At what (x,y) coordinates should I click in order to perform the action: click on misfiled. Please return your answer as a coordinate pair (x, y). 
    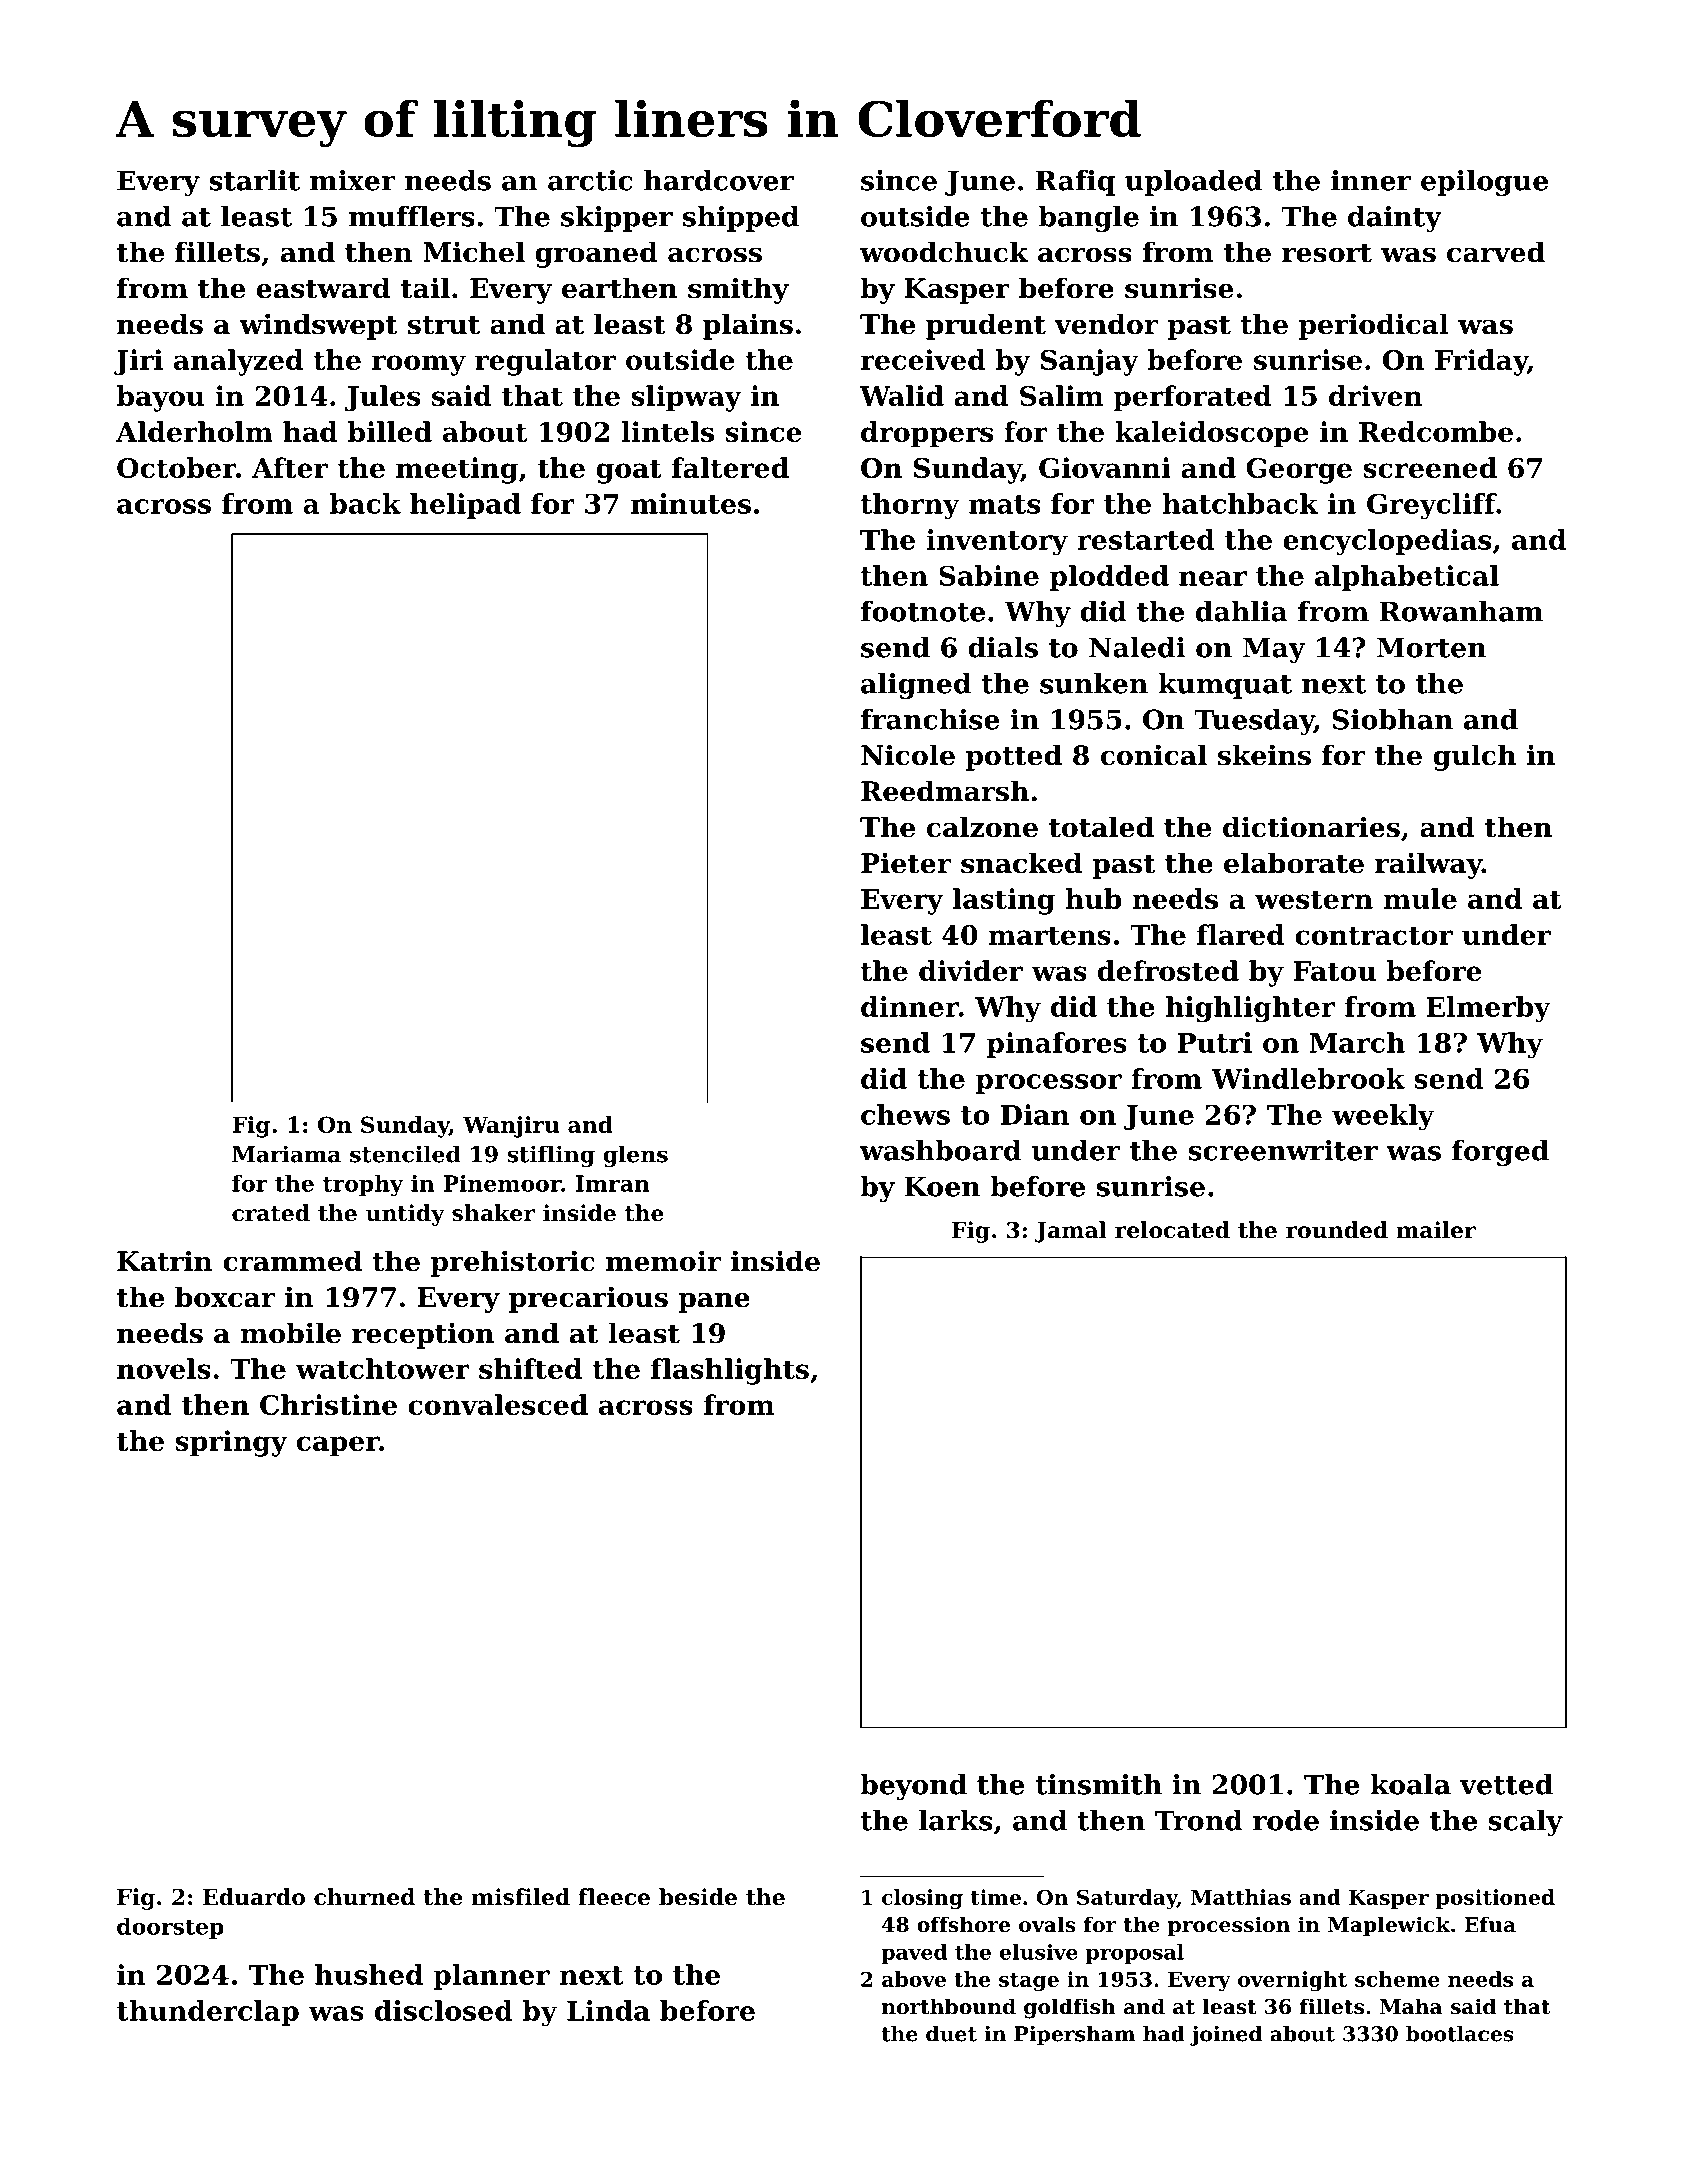
    Looking at the image, I should click on (520, 1897).
